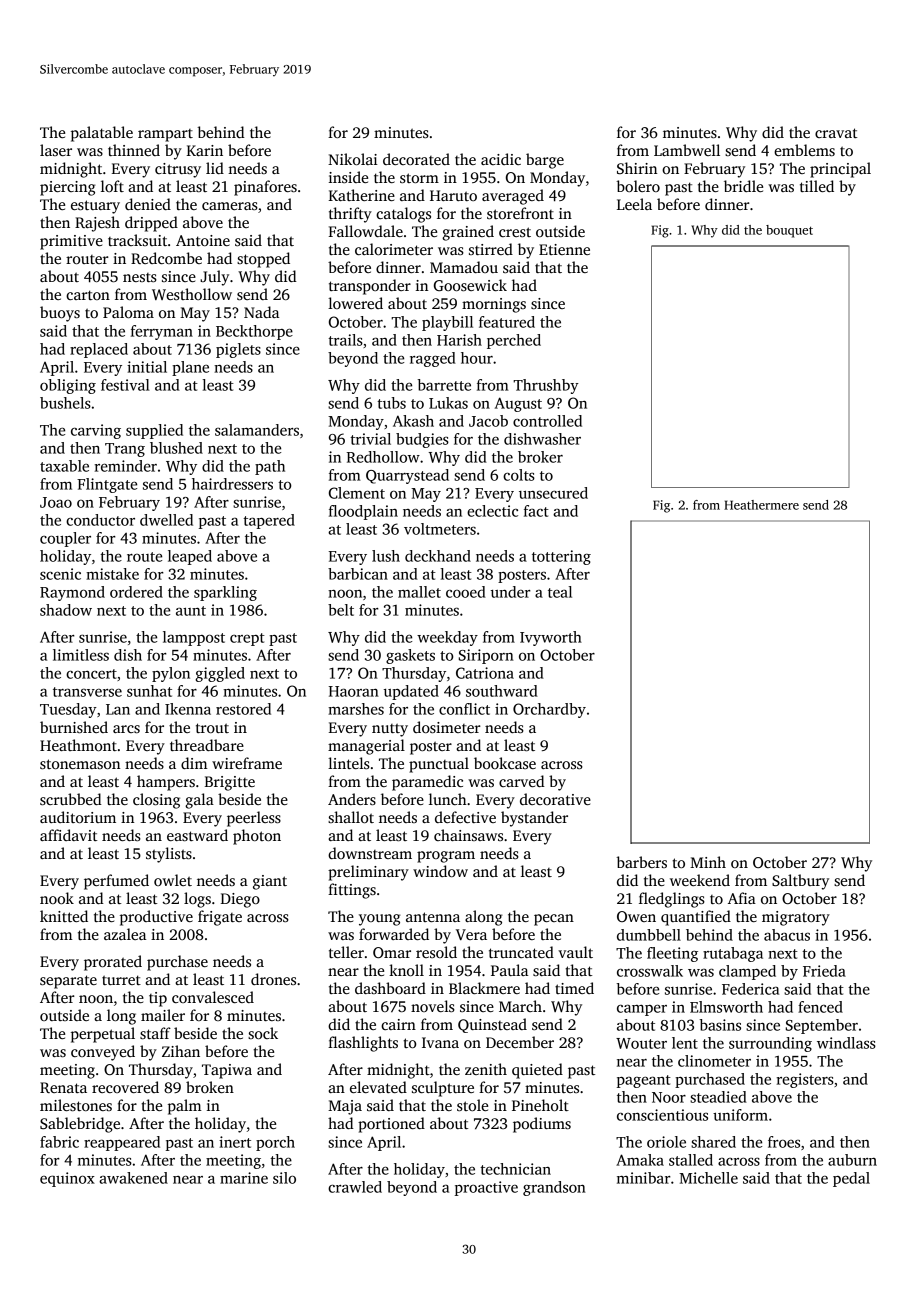 The height and width of the page is (1308, 924). What do you see at coordinates (63, 1087) in the page?
I see `Renata` at bounding box center [63, 1087].
